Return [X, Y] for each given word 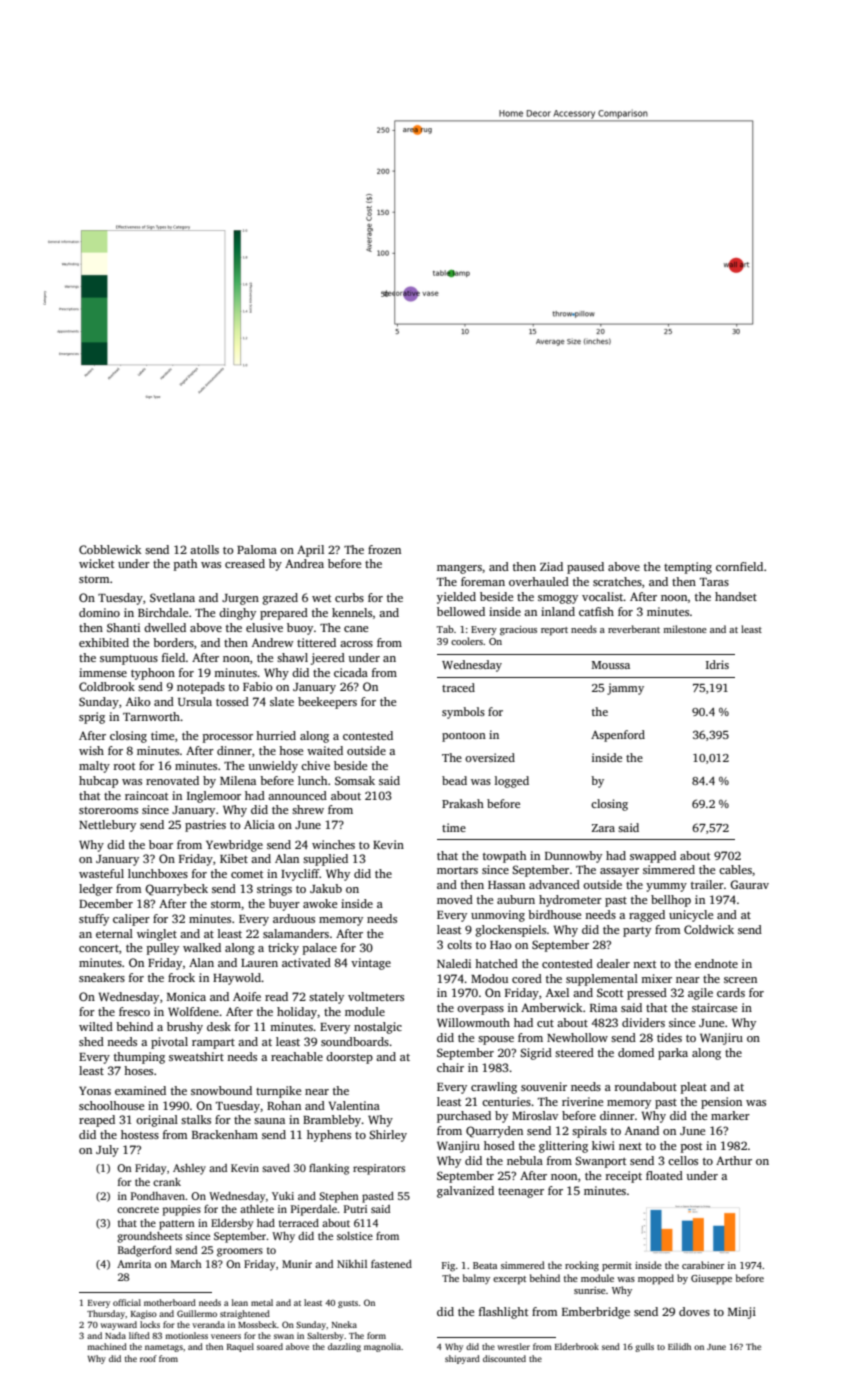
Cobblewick [110, 549]
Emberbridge [596, 1313]
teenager [521, 1193]
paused [585, 568]
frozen [384, 549]
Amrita [134, 1264]
